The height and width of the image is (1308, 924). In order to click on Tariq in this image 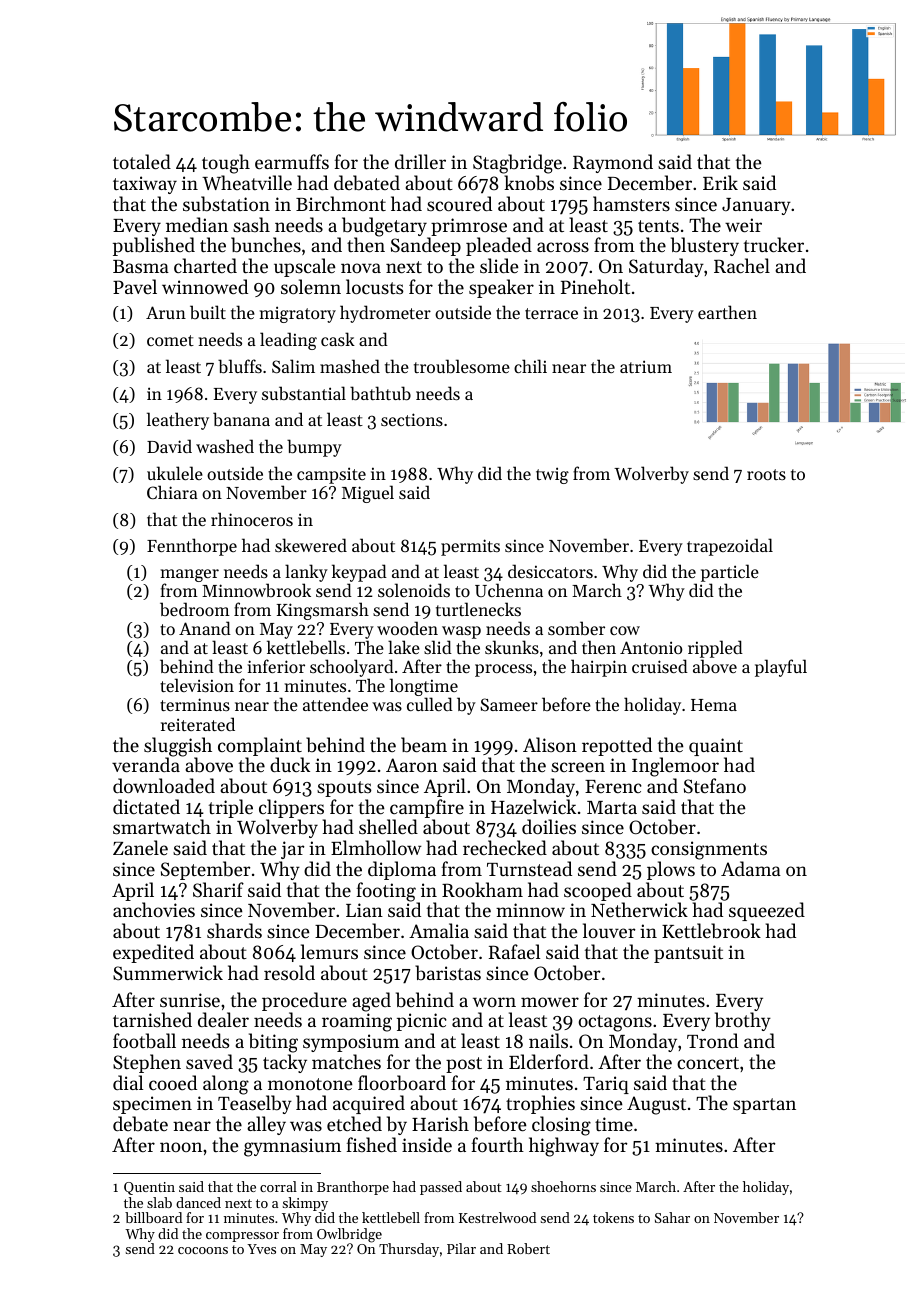, I will do `click(606, 1085)`.
